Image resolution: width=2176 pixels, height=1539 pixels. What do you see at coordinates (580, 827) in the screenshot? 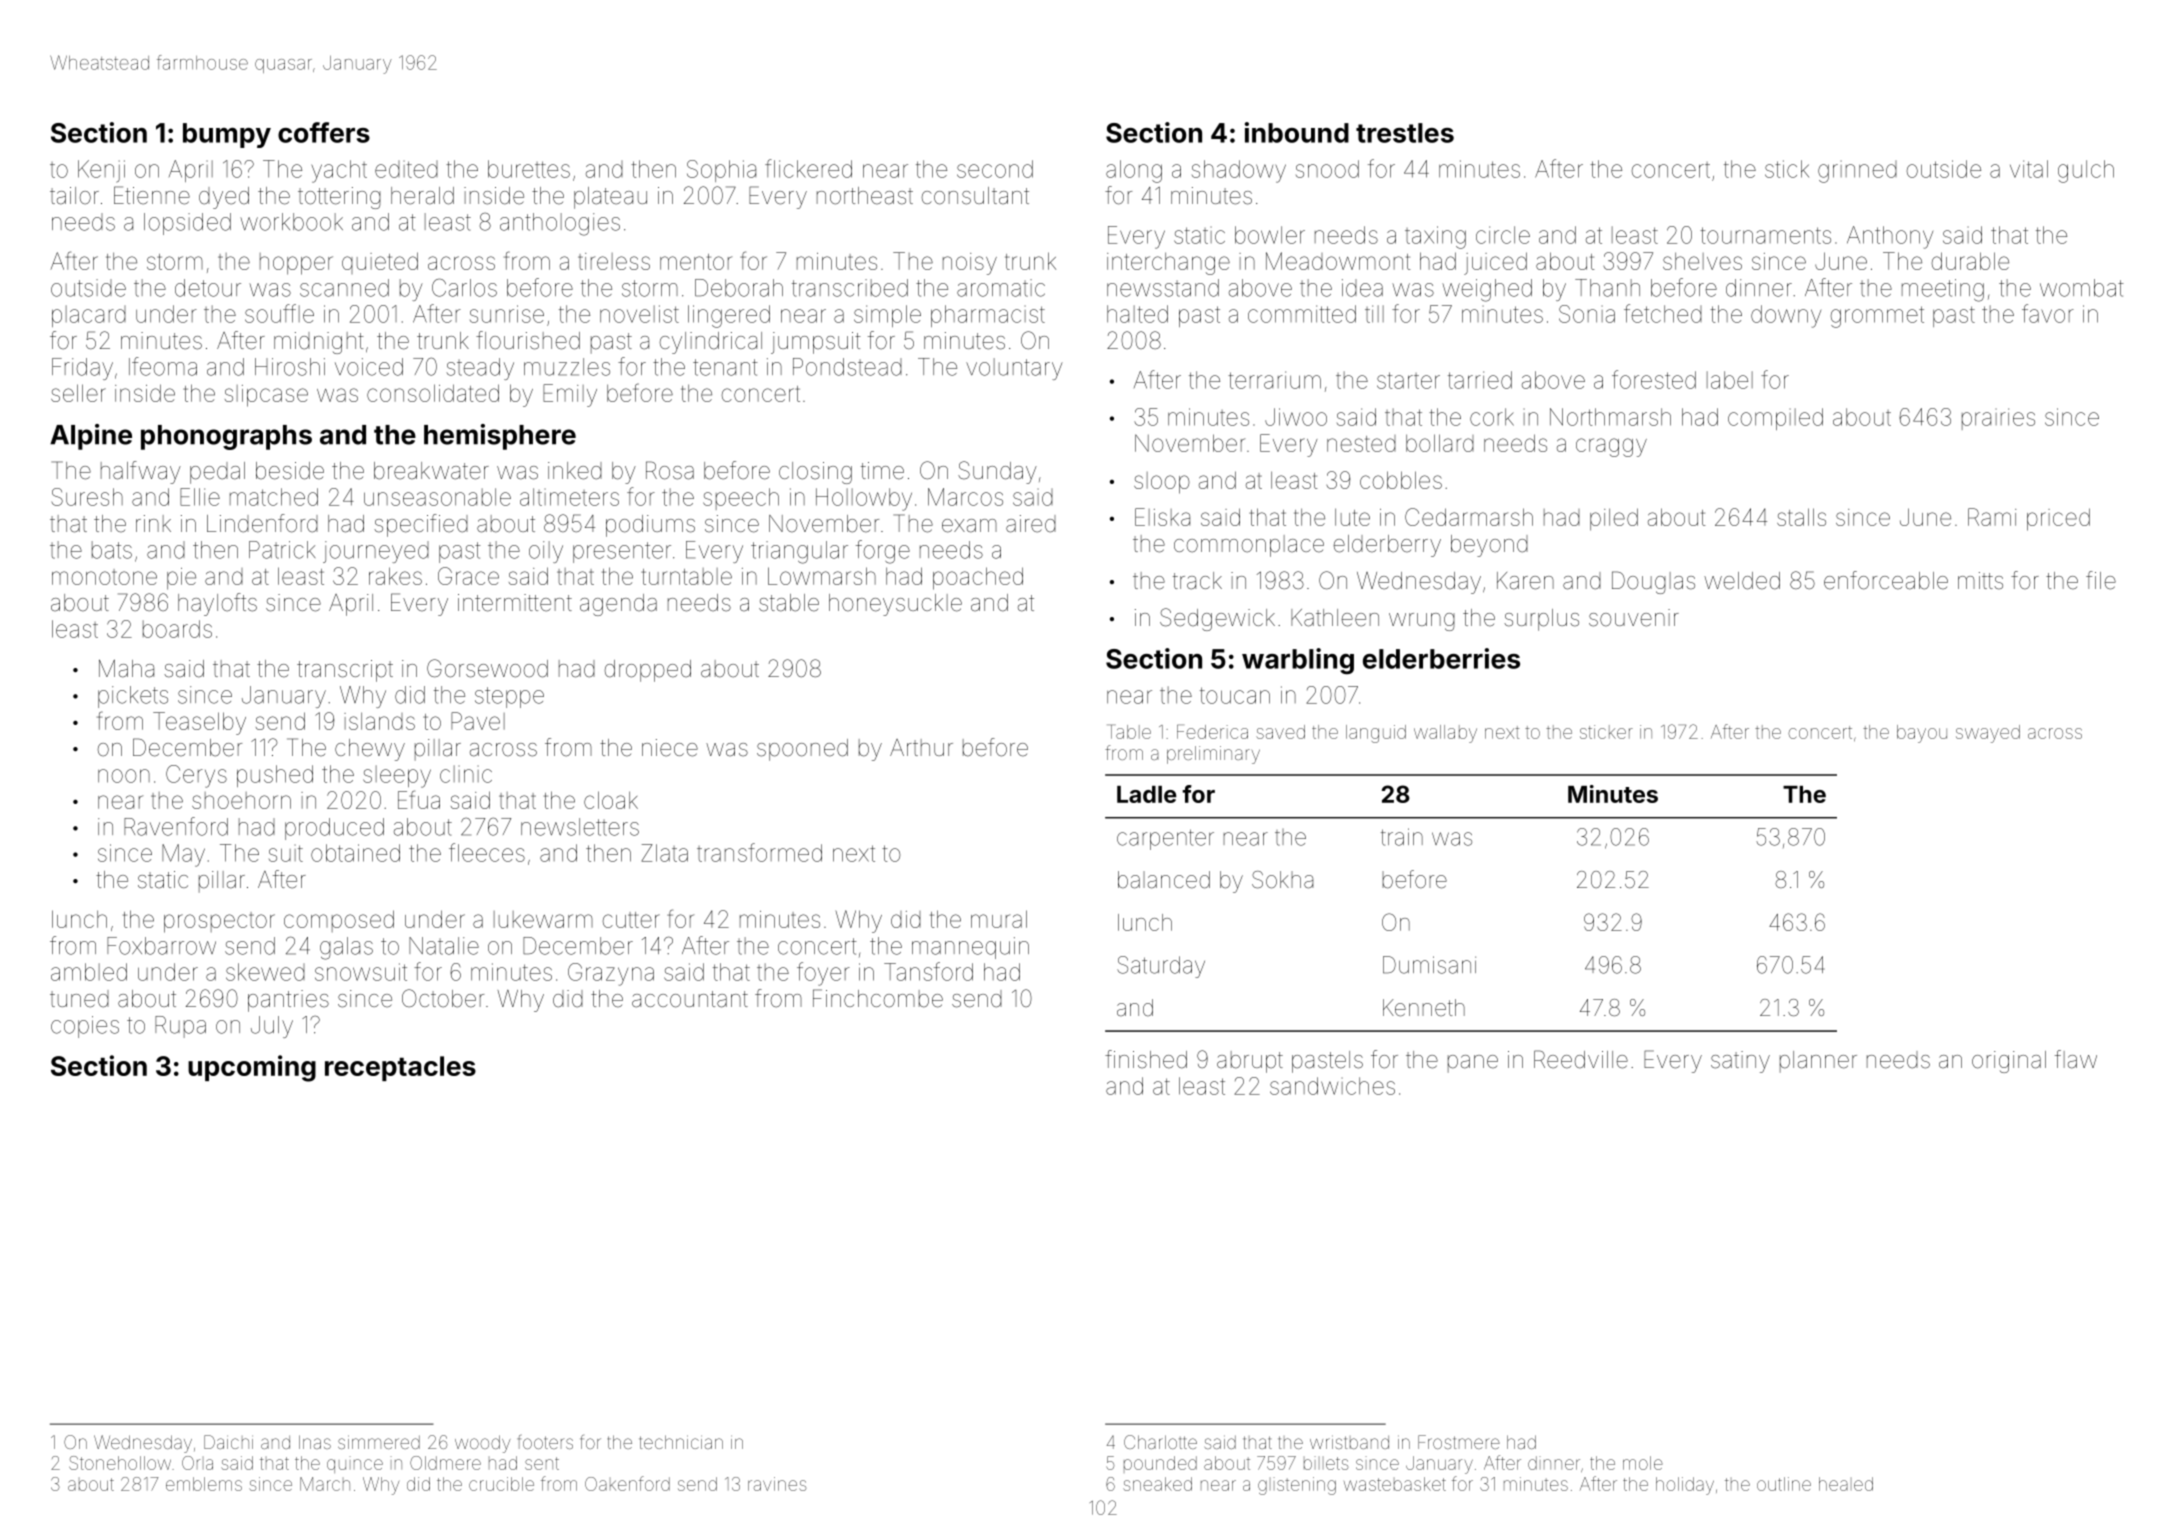
I see `newsletters` at bounding box center [580, 827].
